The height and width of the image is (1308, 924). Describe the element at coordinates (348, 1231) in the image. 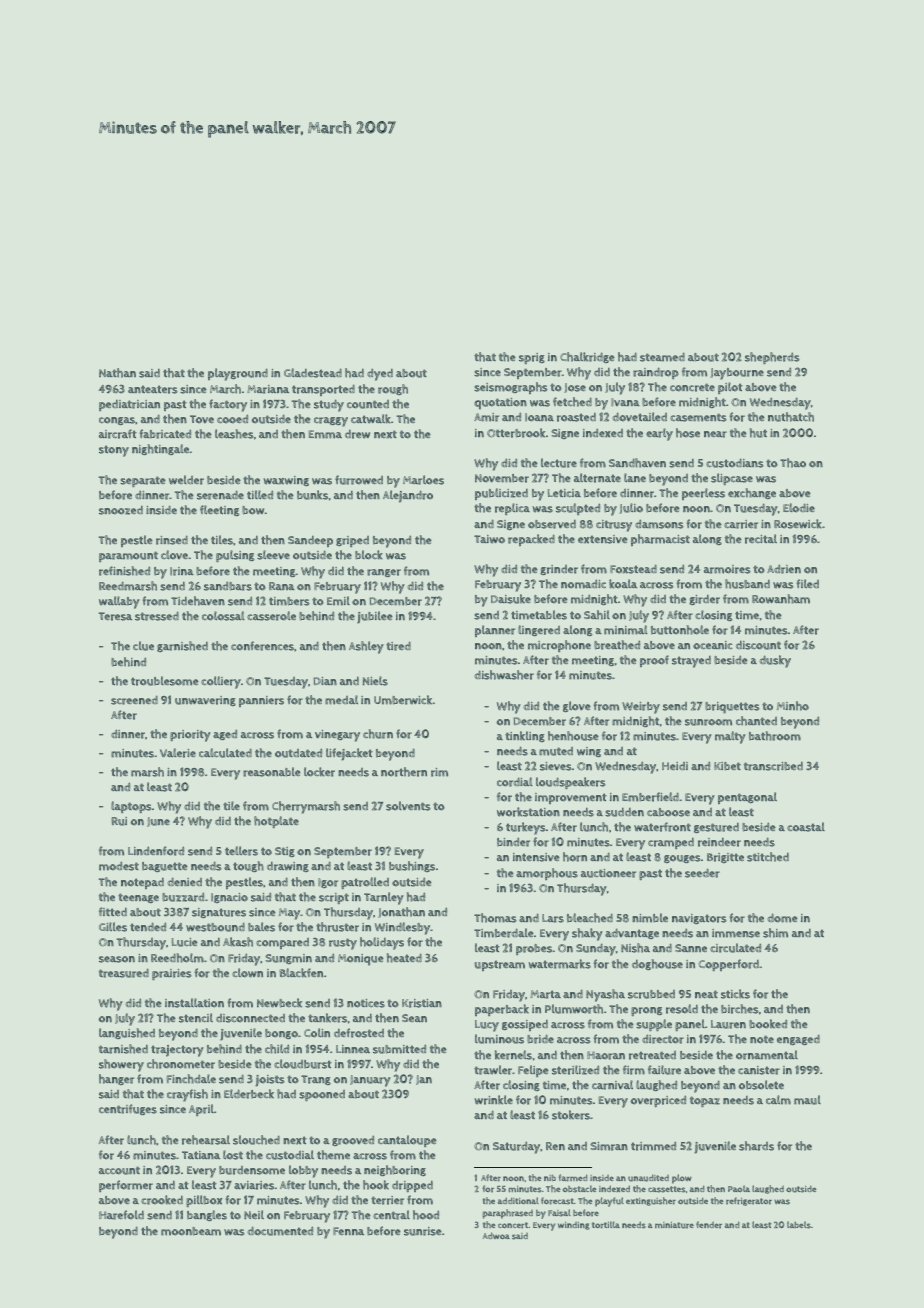

I see `Fenna` at that location.
